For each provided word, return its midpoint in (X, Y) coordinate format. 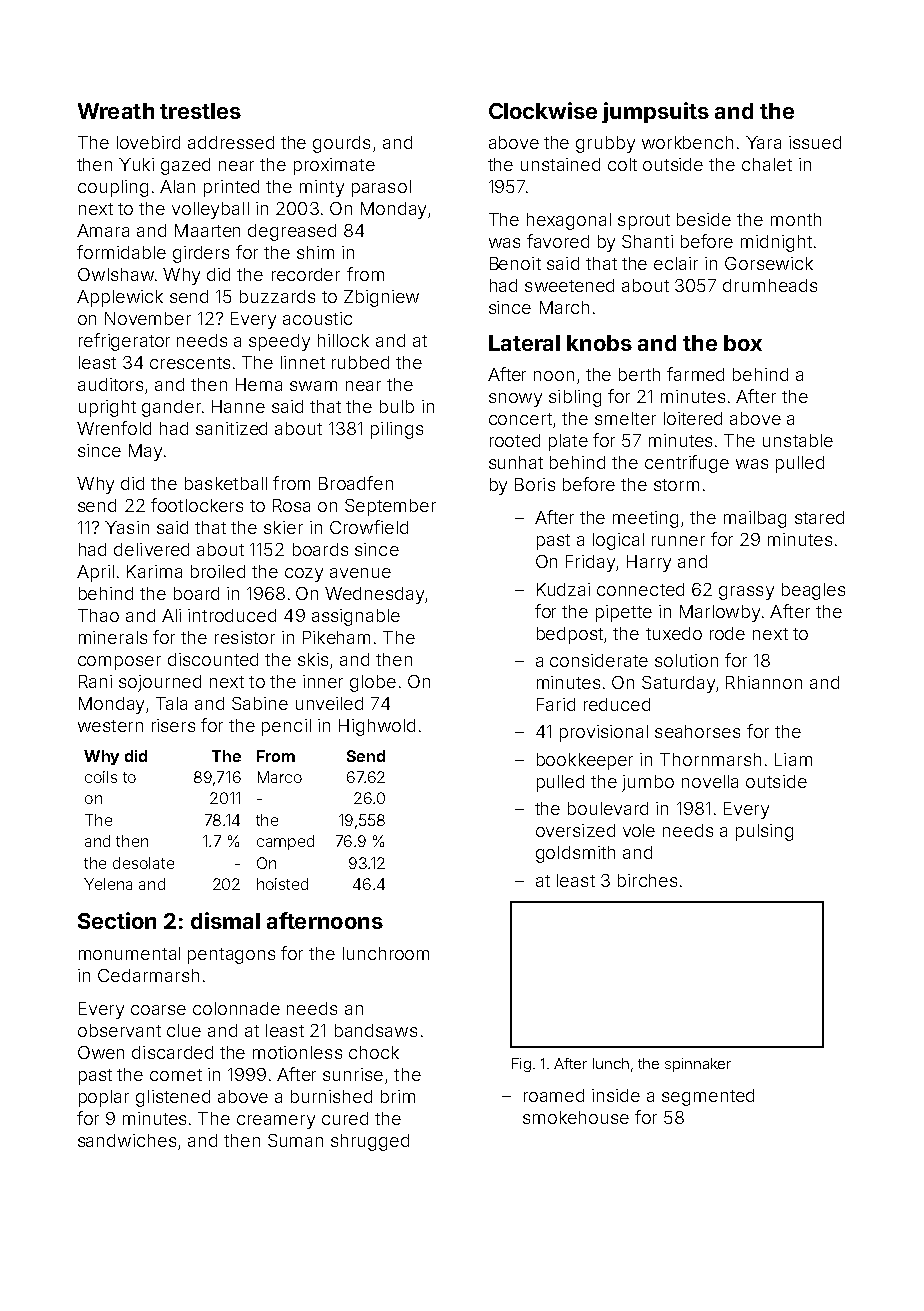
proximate (334, 166)
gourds (341, 144)
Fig (521, 1065)
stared (819, 517)
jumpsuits (655, 112)
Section (117, 920)
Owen (101, 1052)
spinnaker (698, 1065)
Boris (535, 484)
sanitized (231, 428)
